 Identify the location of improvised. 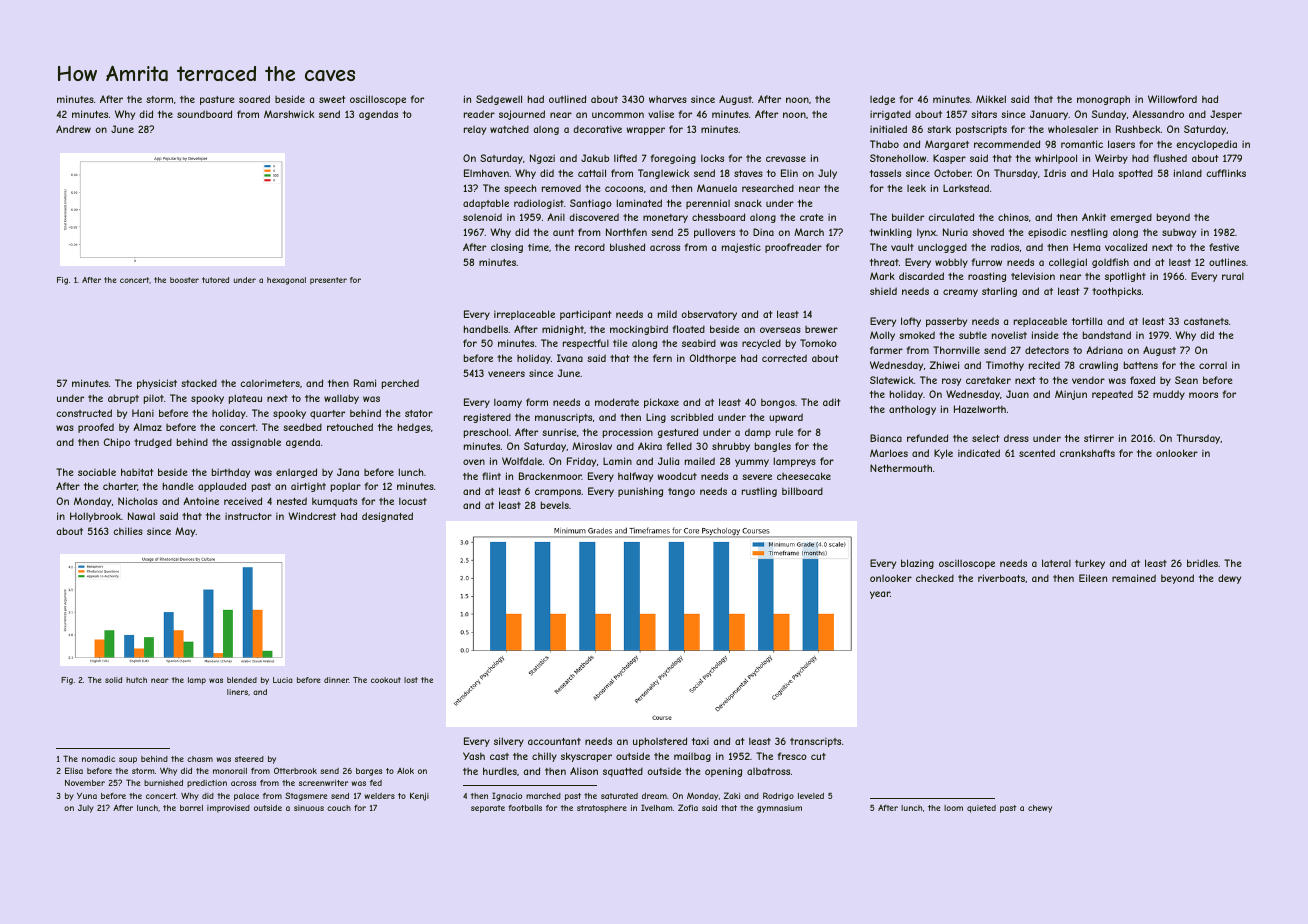
(228, 809).
